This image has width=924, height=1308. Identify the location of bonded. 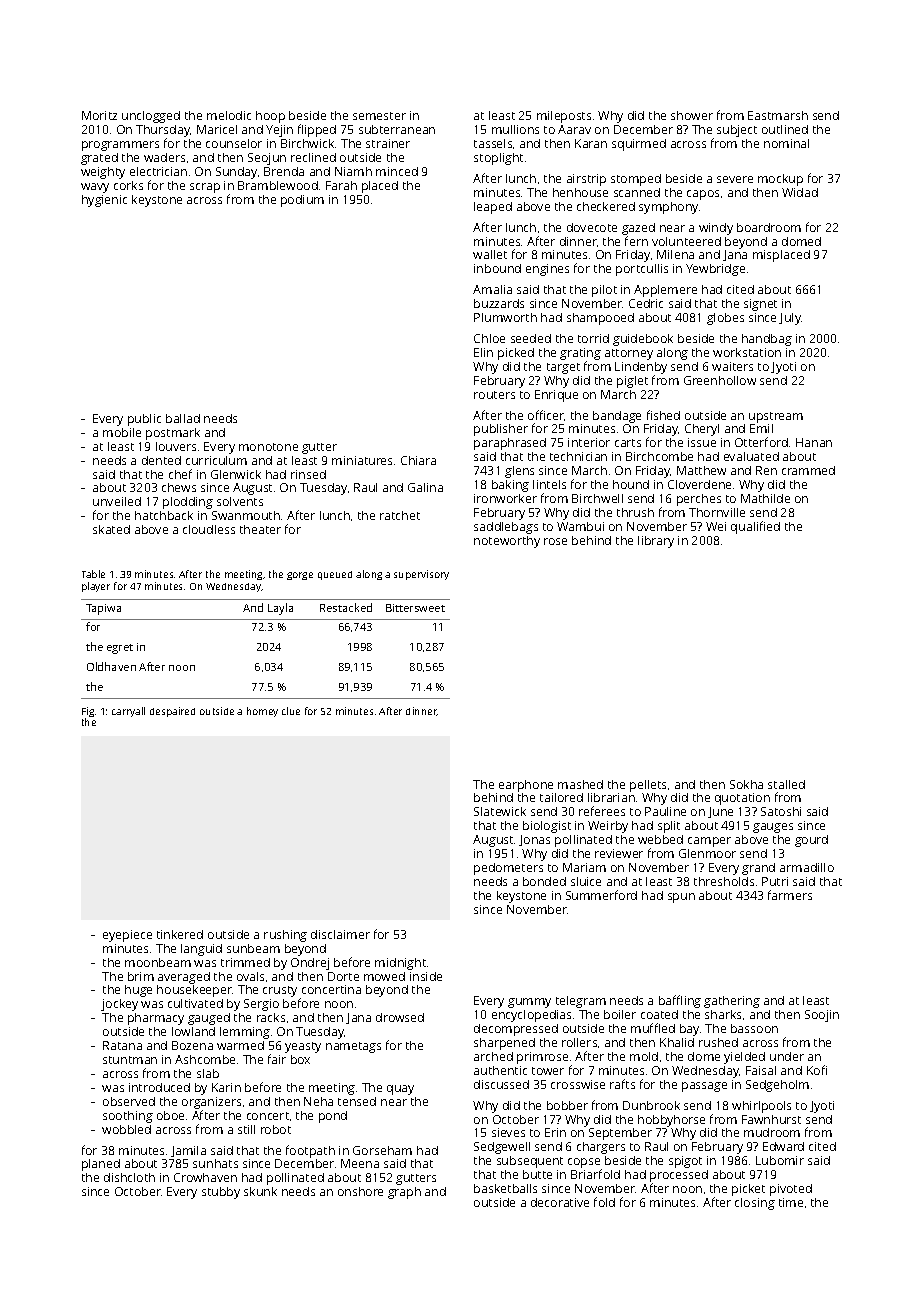
(544, 881).
